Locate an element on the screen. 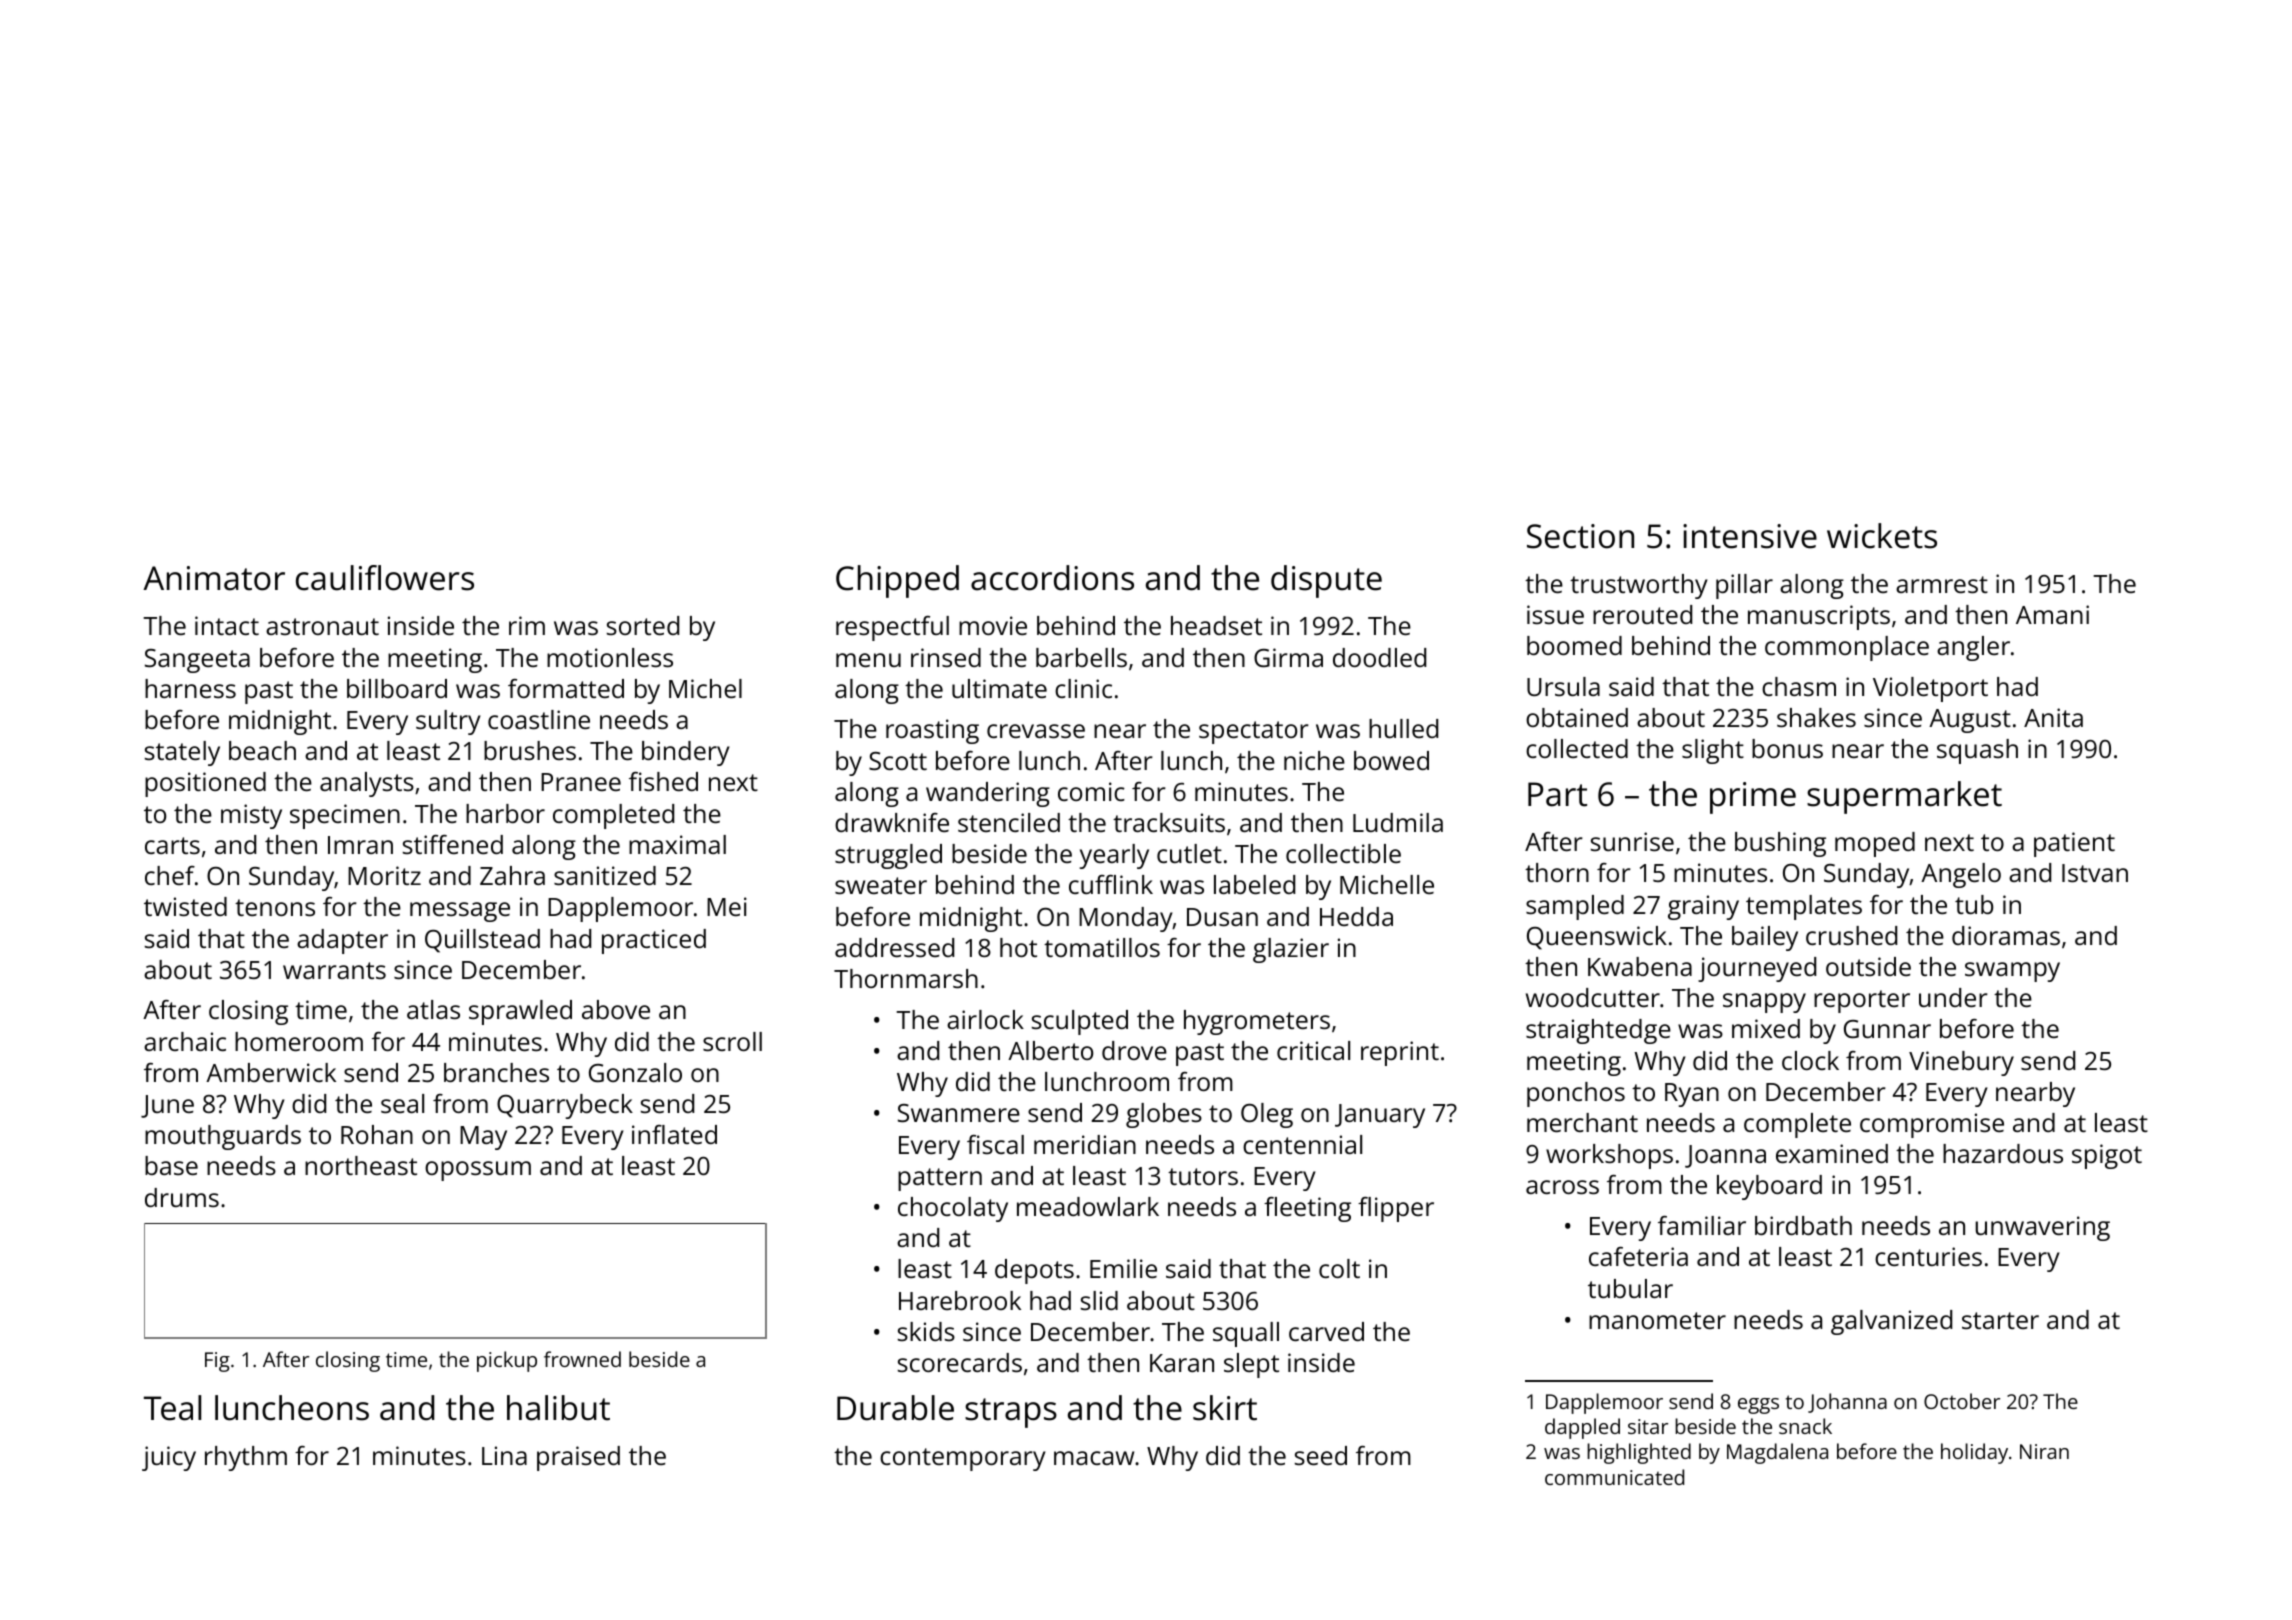 This screenshot has height=1620, width=2292. stately is located at coordinates (182, 753).
